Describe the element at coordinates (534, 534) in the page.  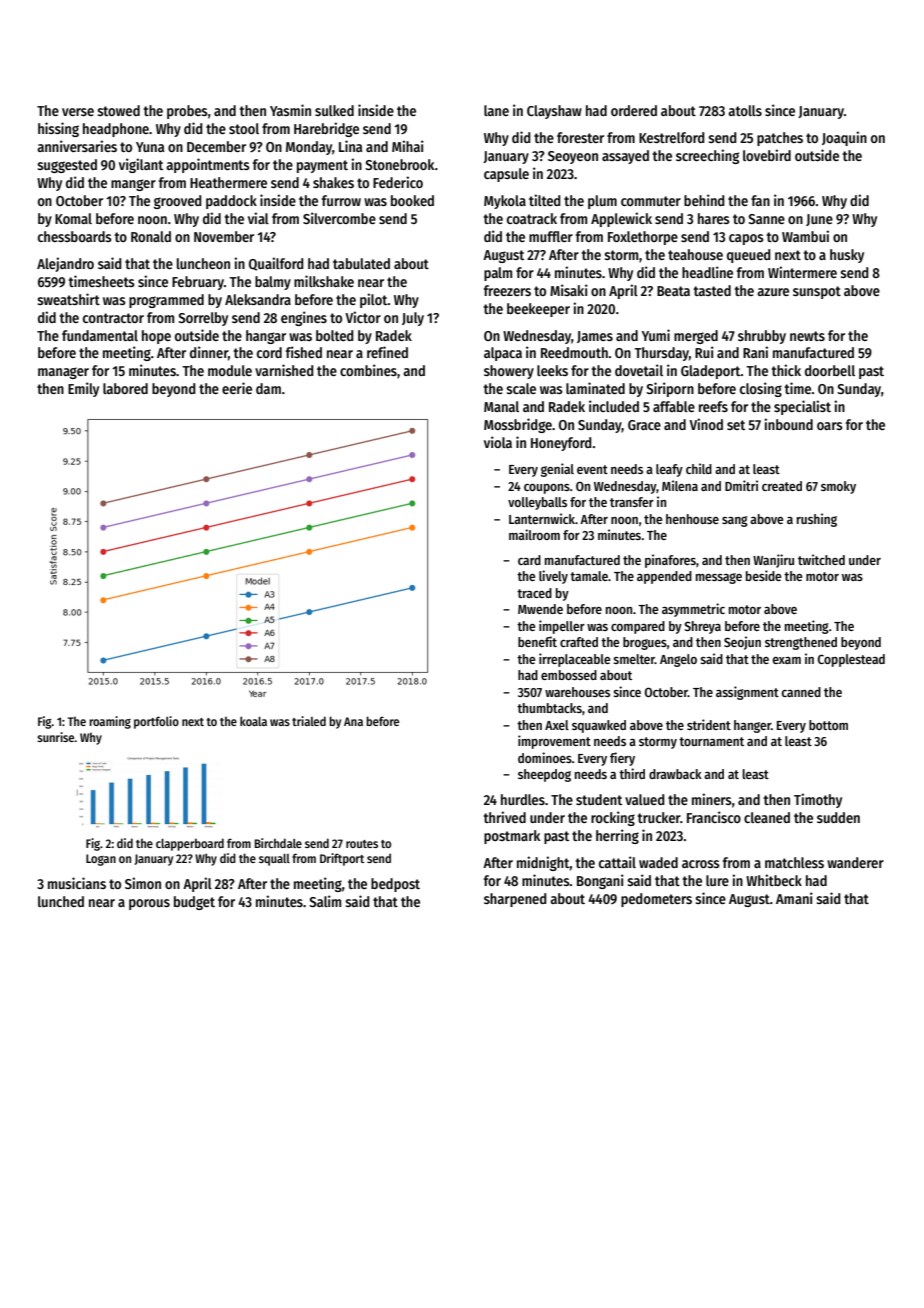
I see `mailroom` at that location.
